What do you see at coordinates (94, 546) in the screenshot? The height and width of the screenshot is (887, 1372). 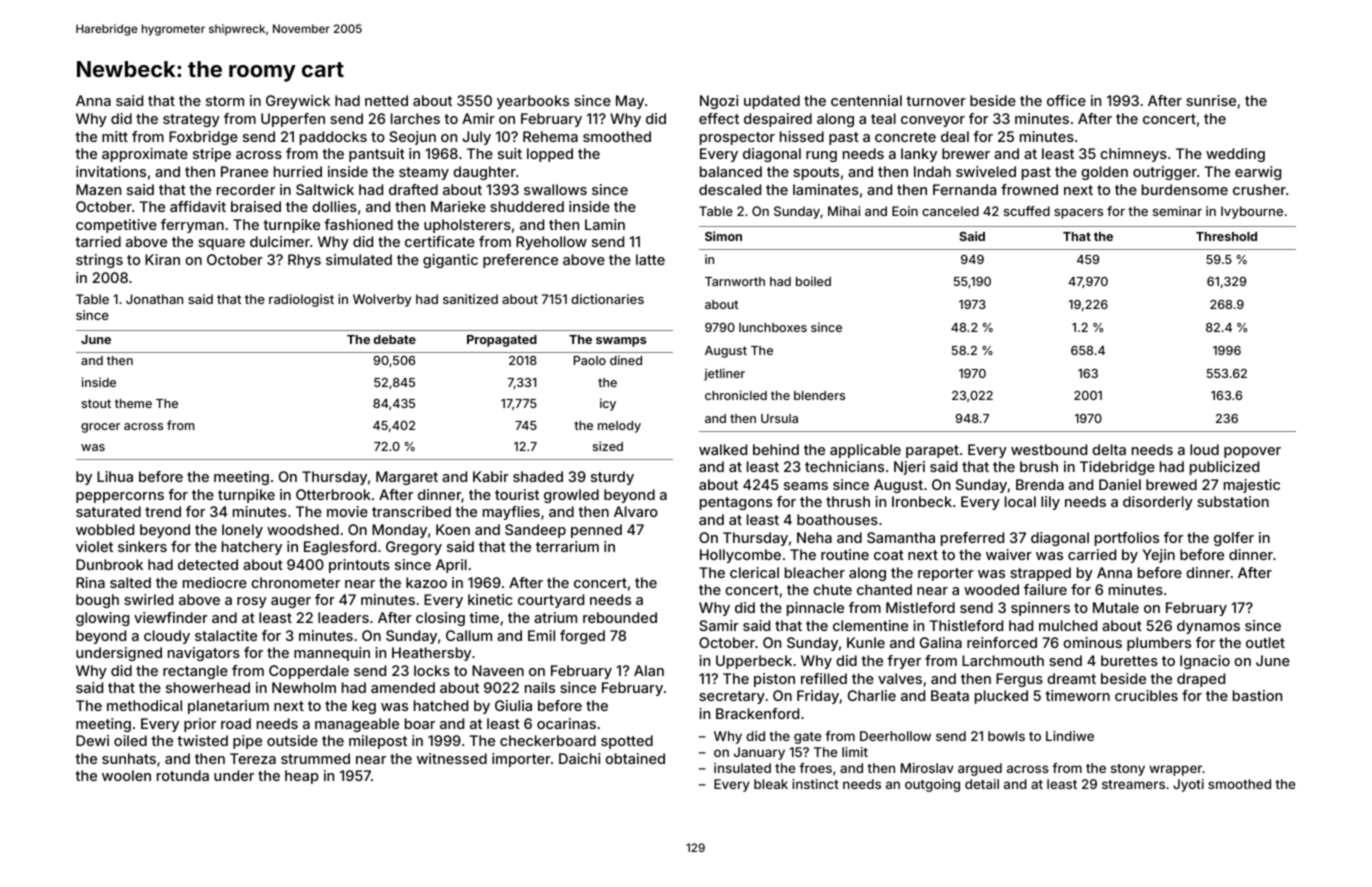 I see `violet` at bounding box center [94, 546].
